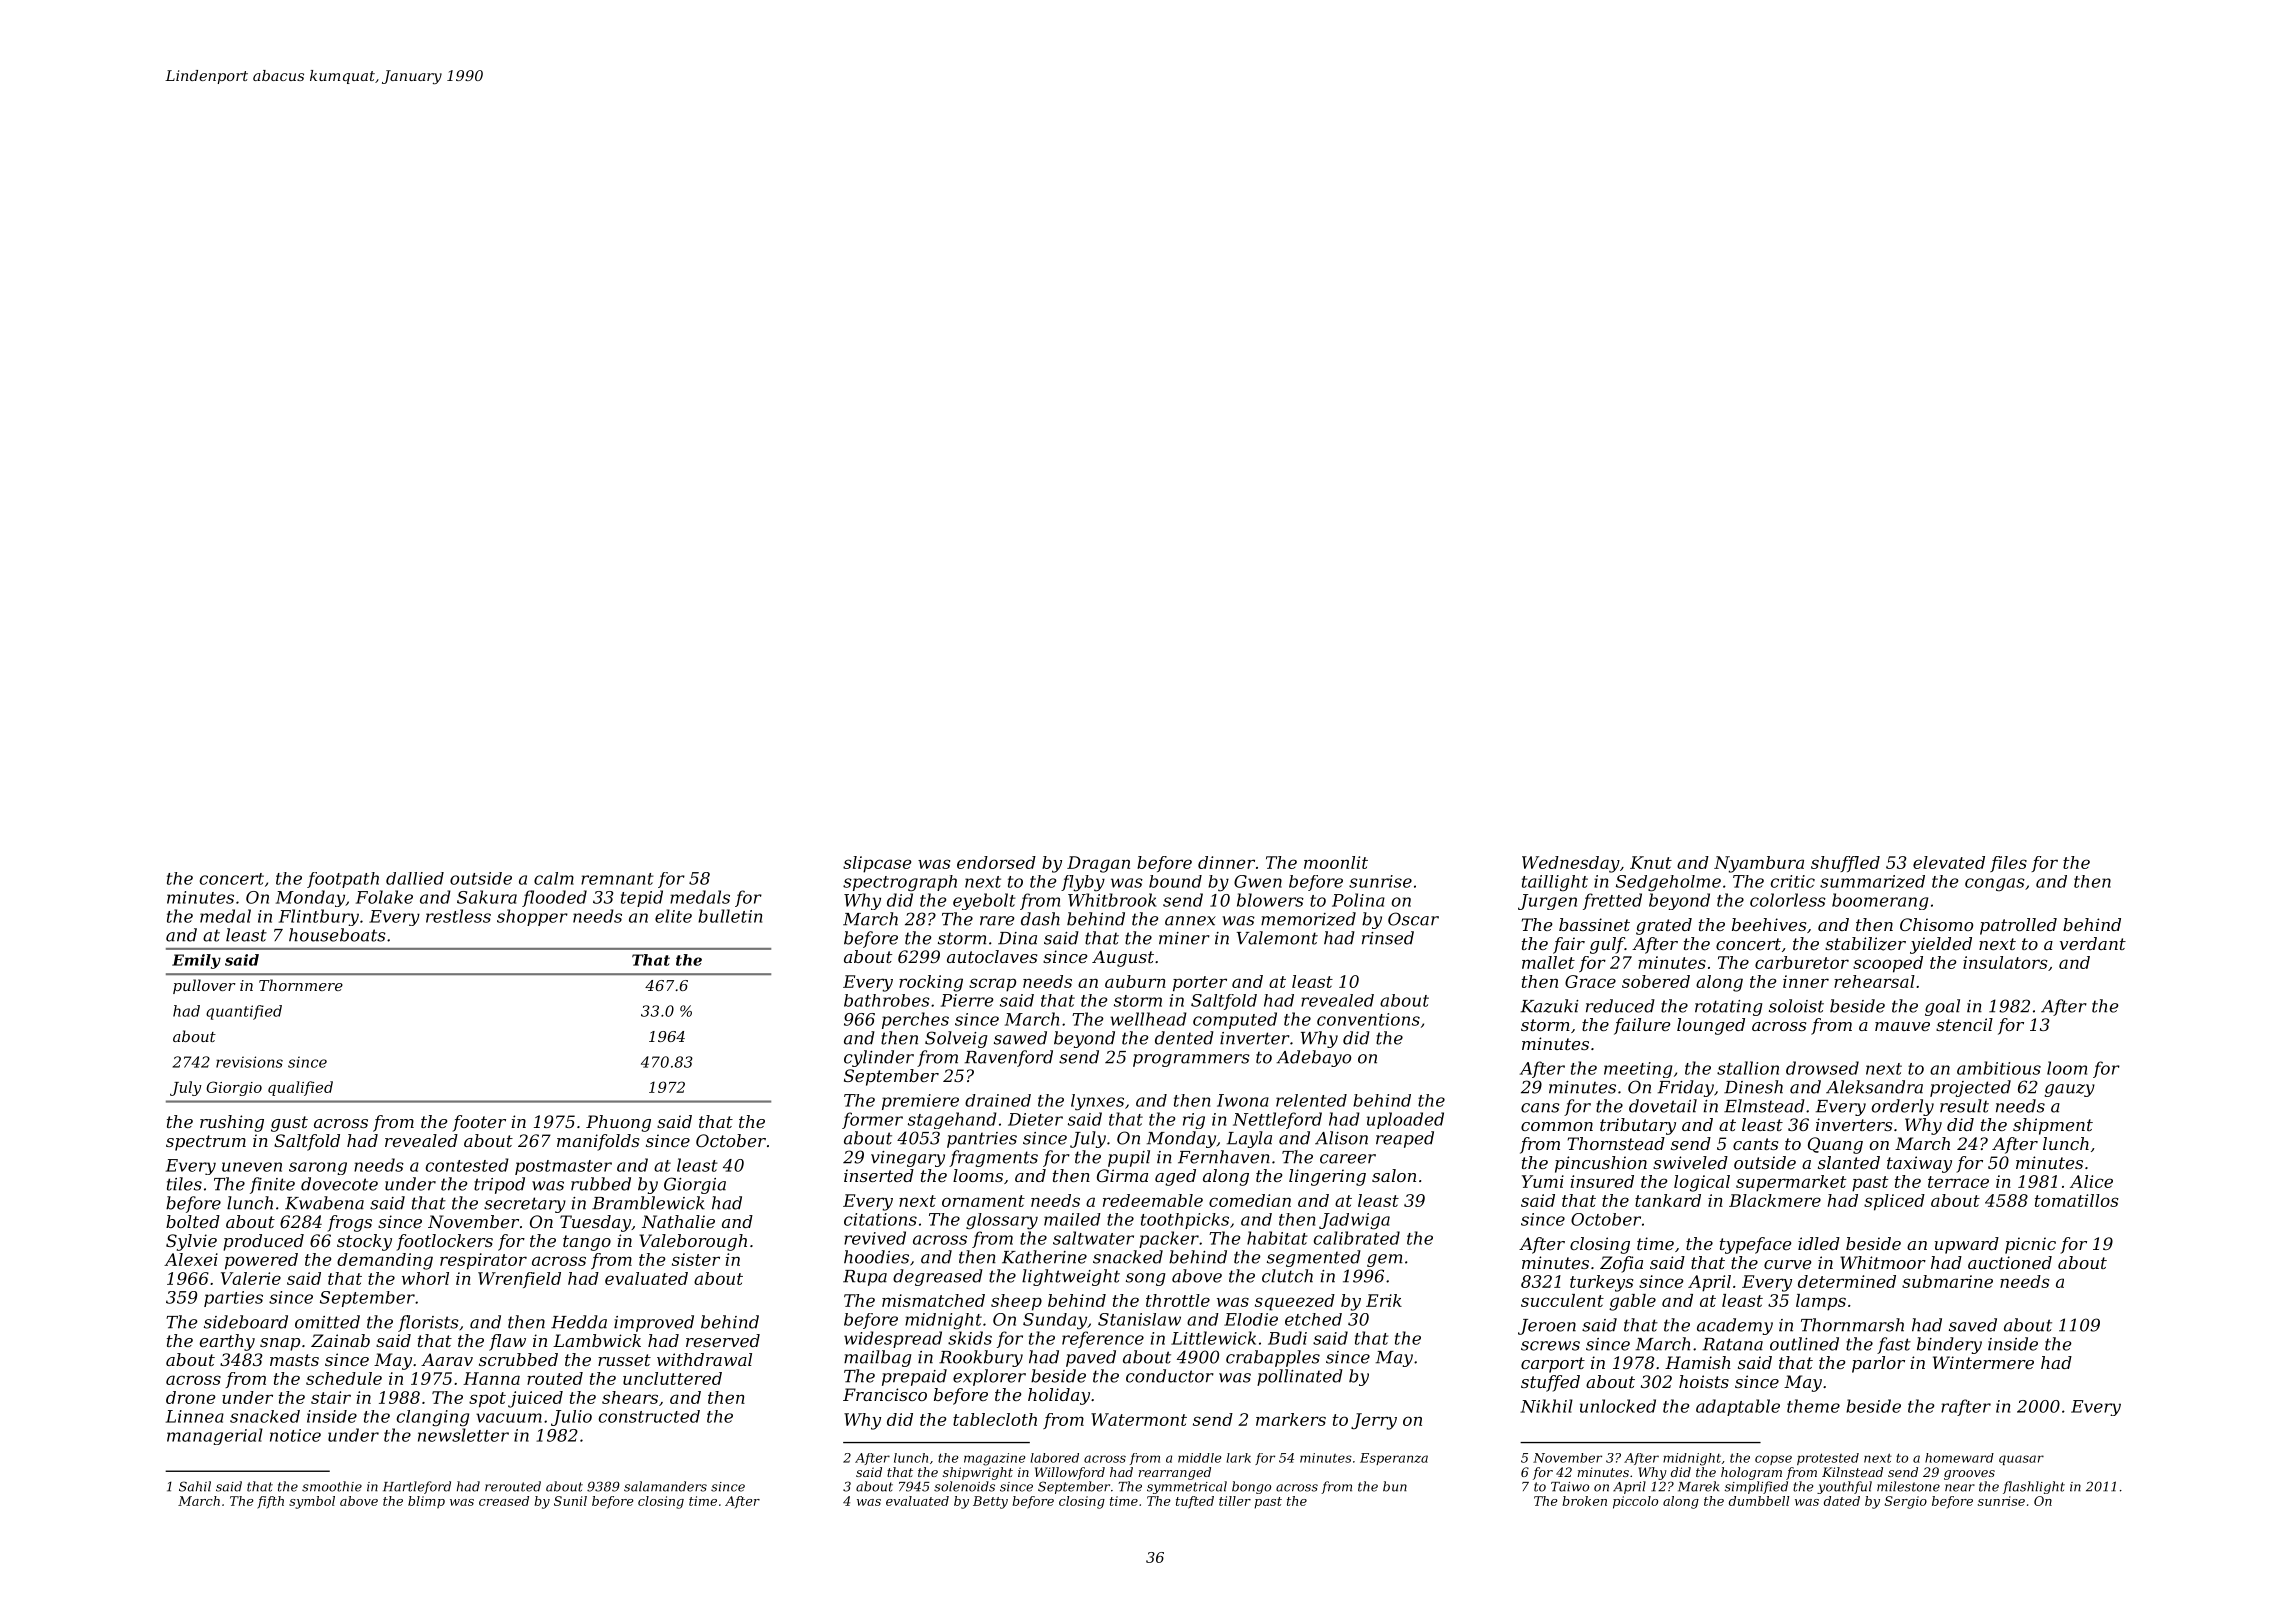 The height and width of the image is (1620, 2292). What do you see at coordinates (426, 1502) in the image?
I see `blimp` at bounding box center [426, 1502].
